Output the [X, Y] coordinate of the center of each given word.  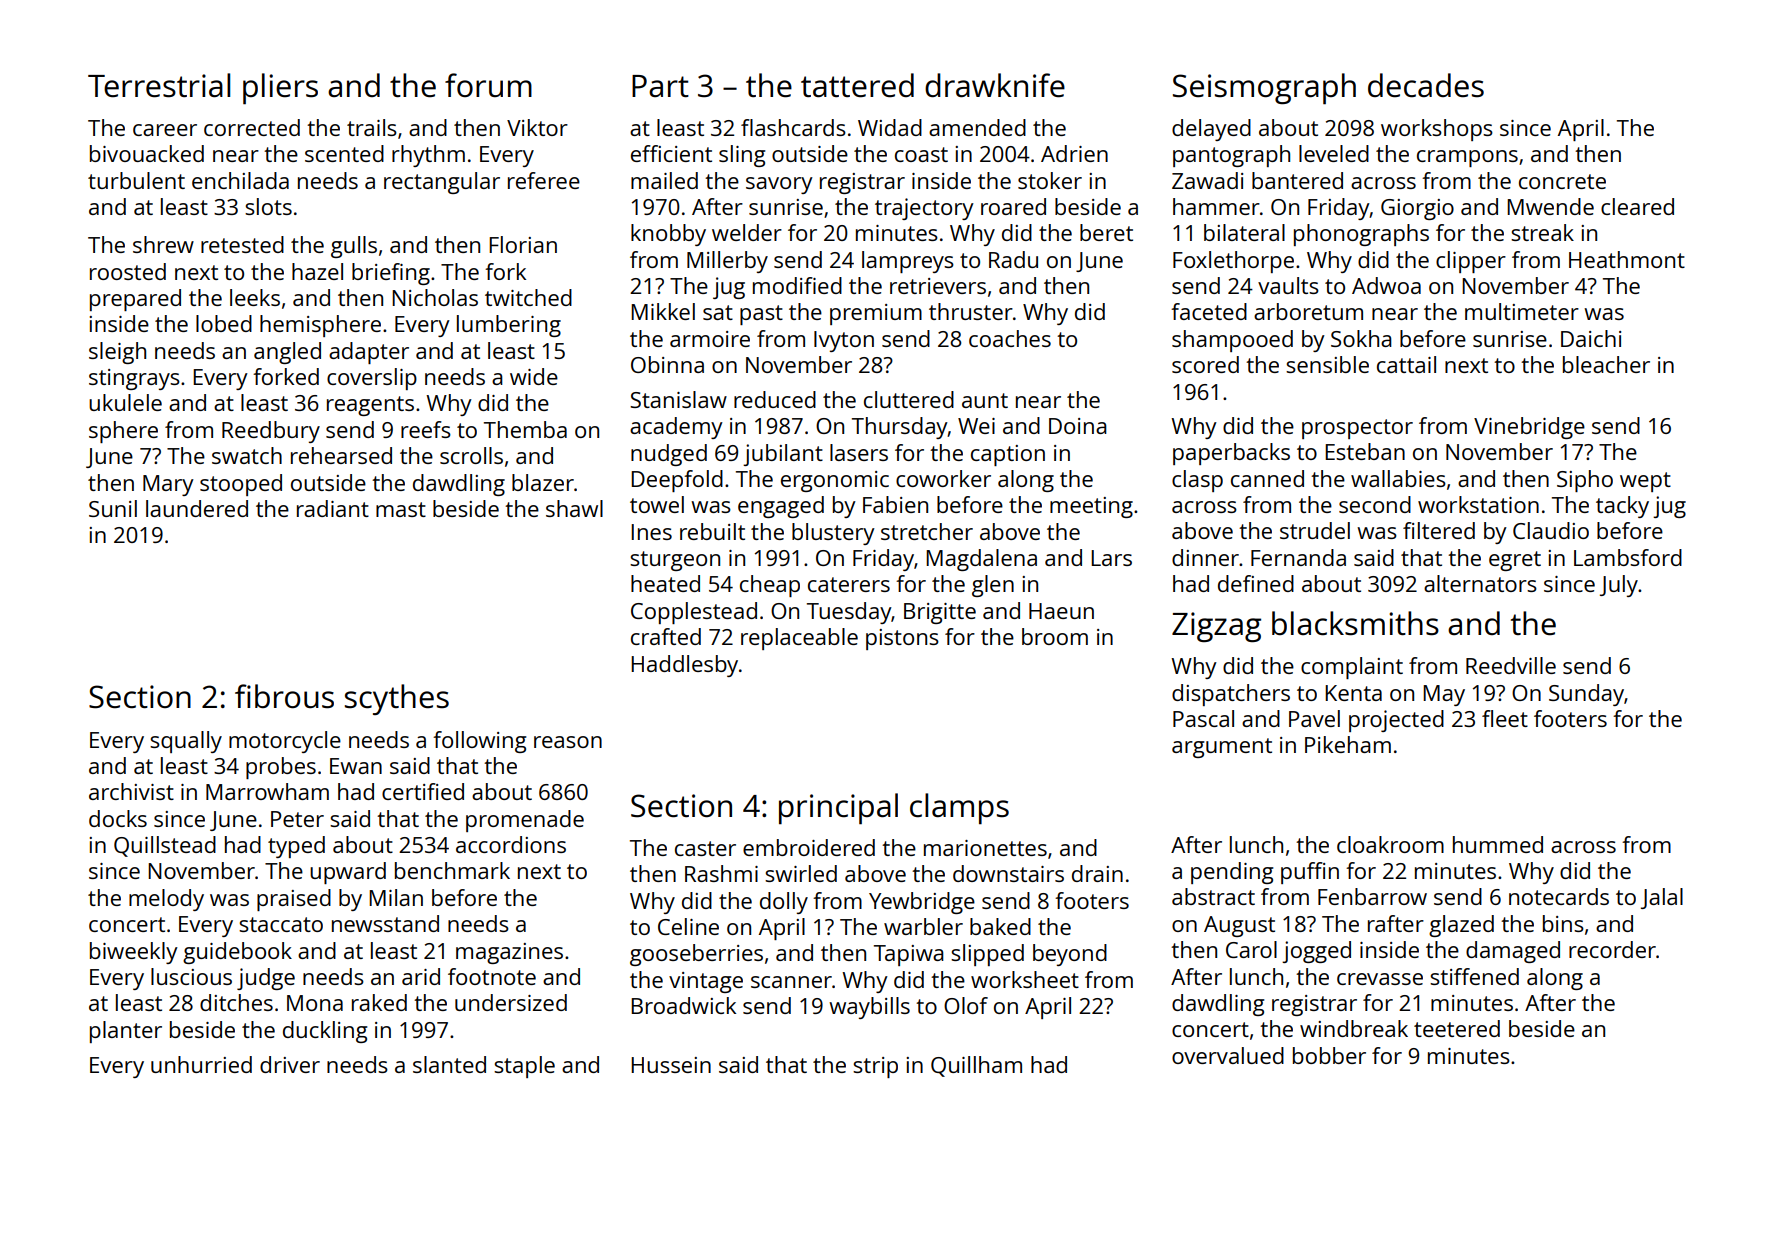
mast [401, 509]
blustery [833, 534]
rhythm [428, 156]
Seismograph [1264, 89]
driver [290, 1064]
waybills [869, 1008]
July [1619, 586]
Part [660, 86]
